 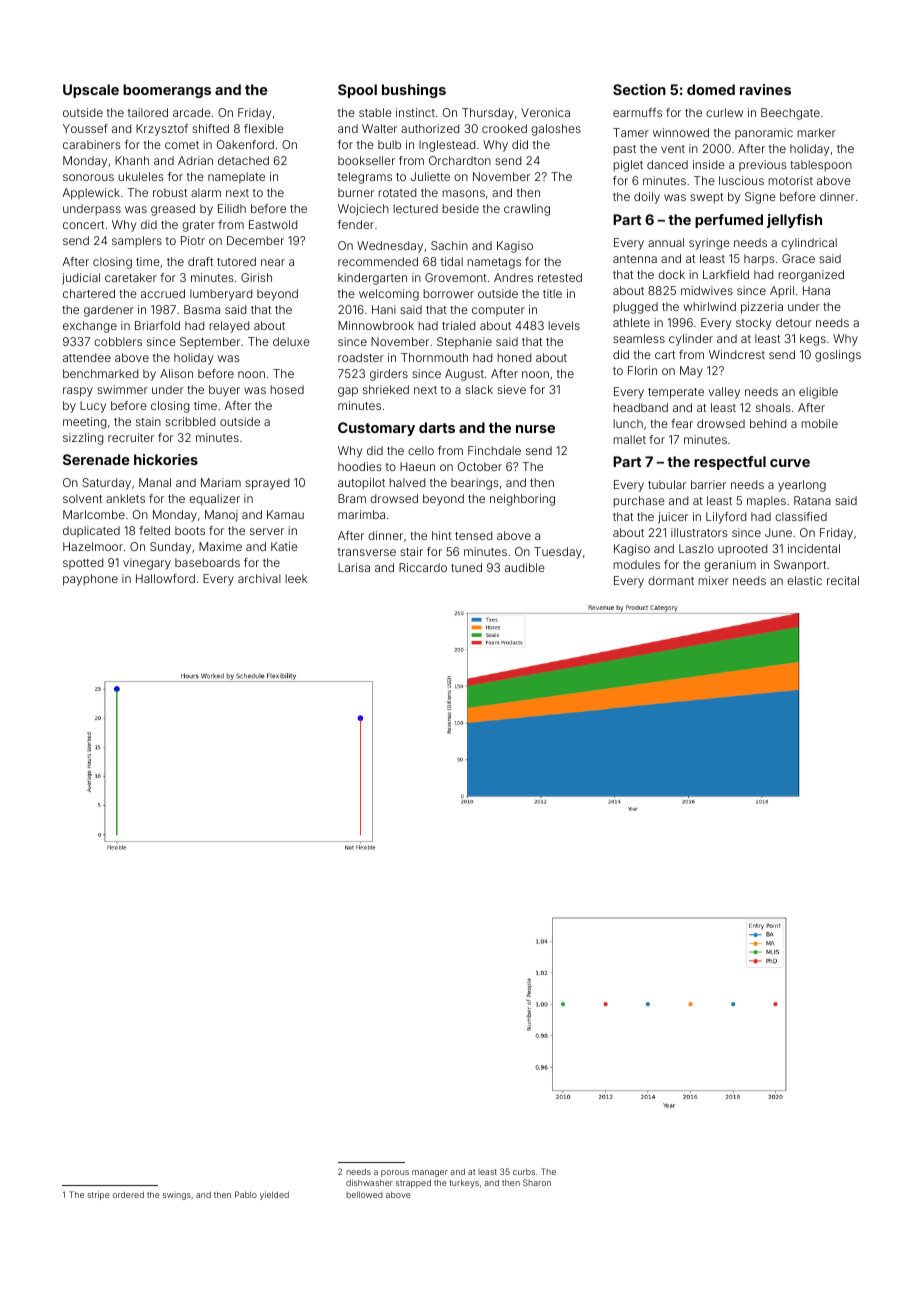 I want to click on sprayed, so click(x=267, y=484).
